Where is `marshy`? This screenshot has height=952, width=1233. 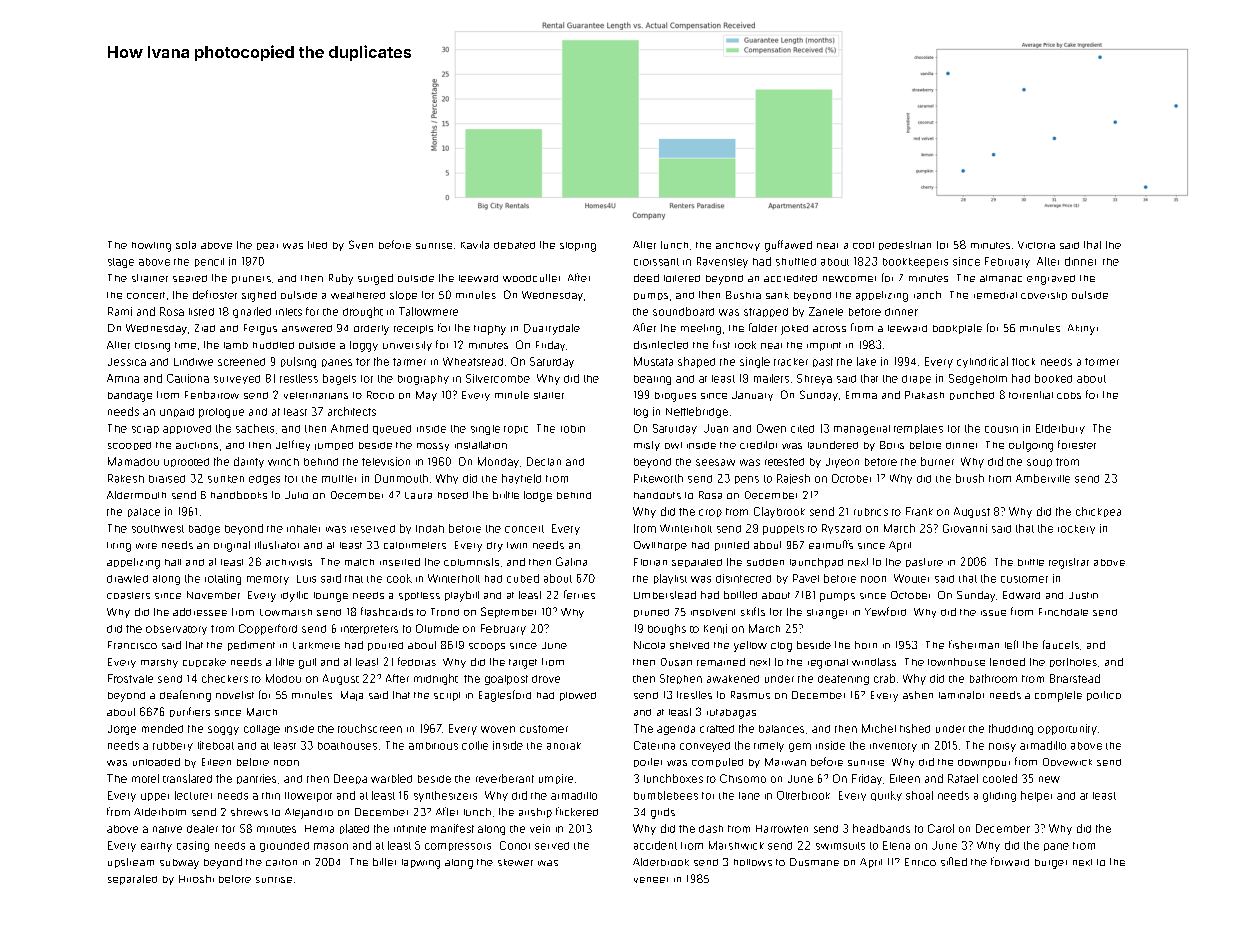
marshy is located at coordinates (159, 663).
